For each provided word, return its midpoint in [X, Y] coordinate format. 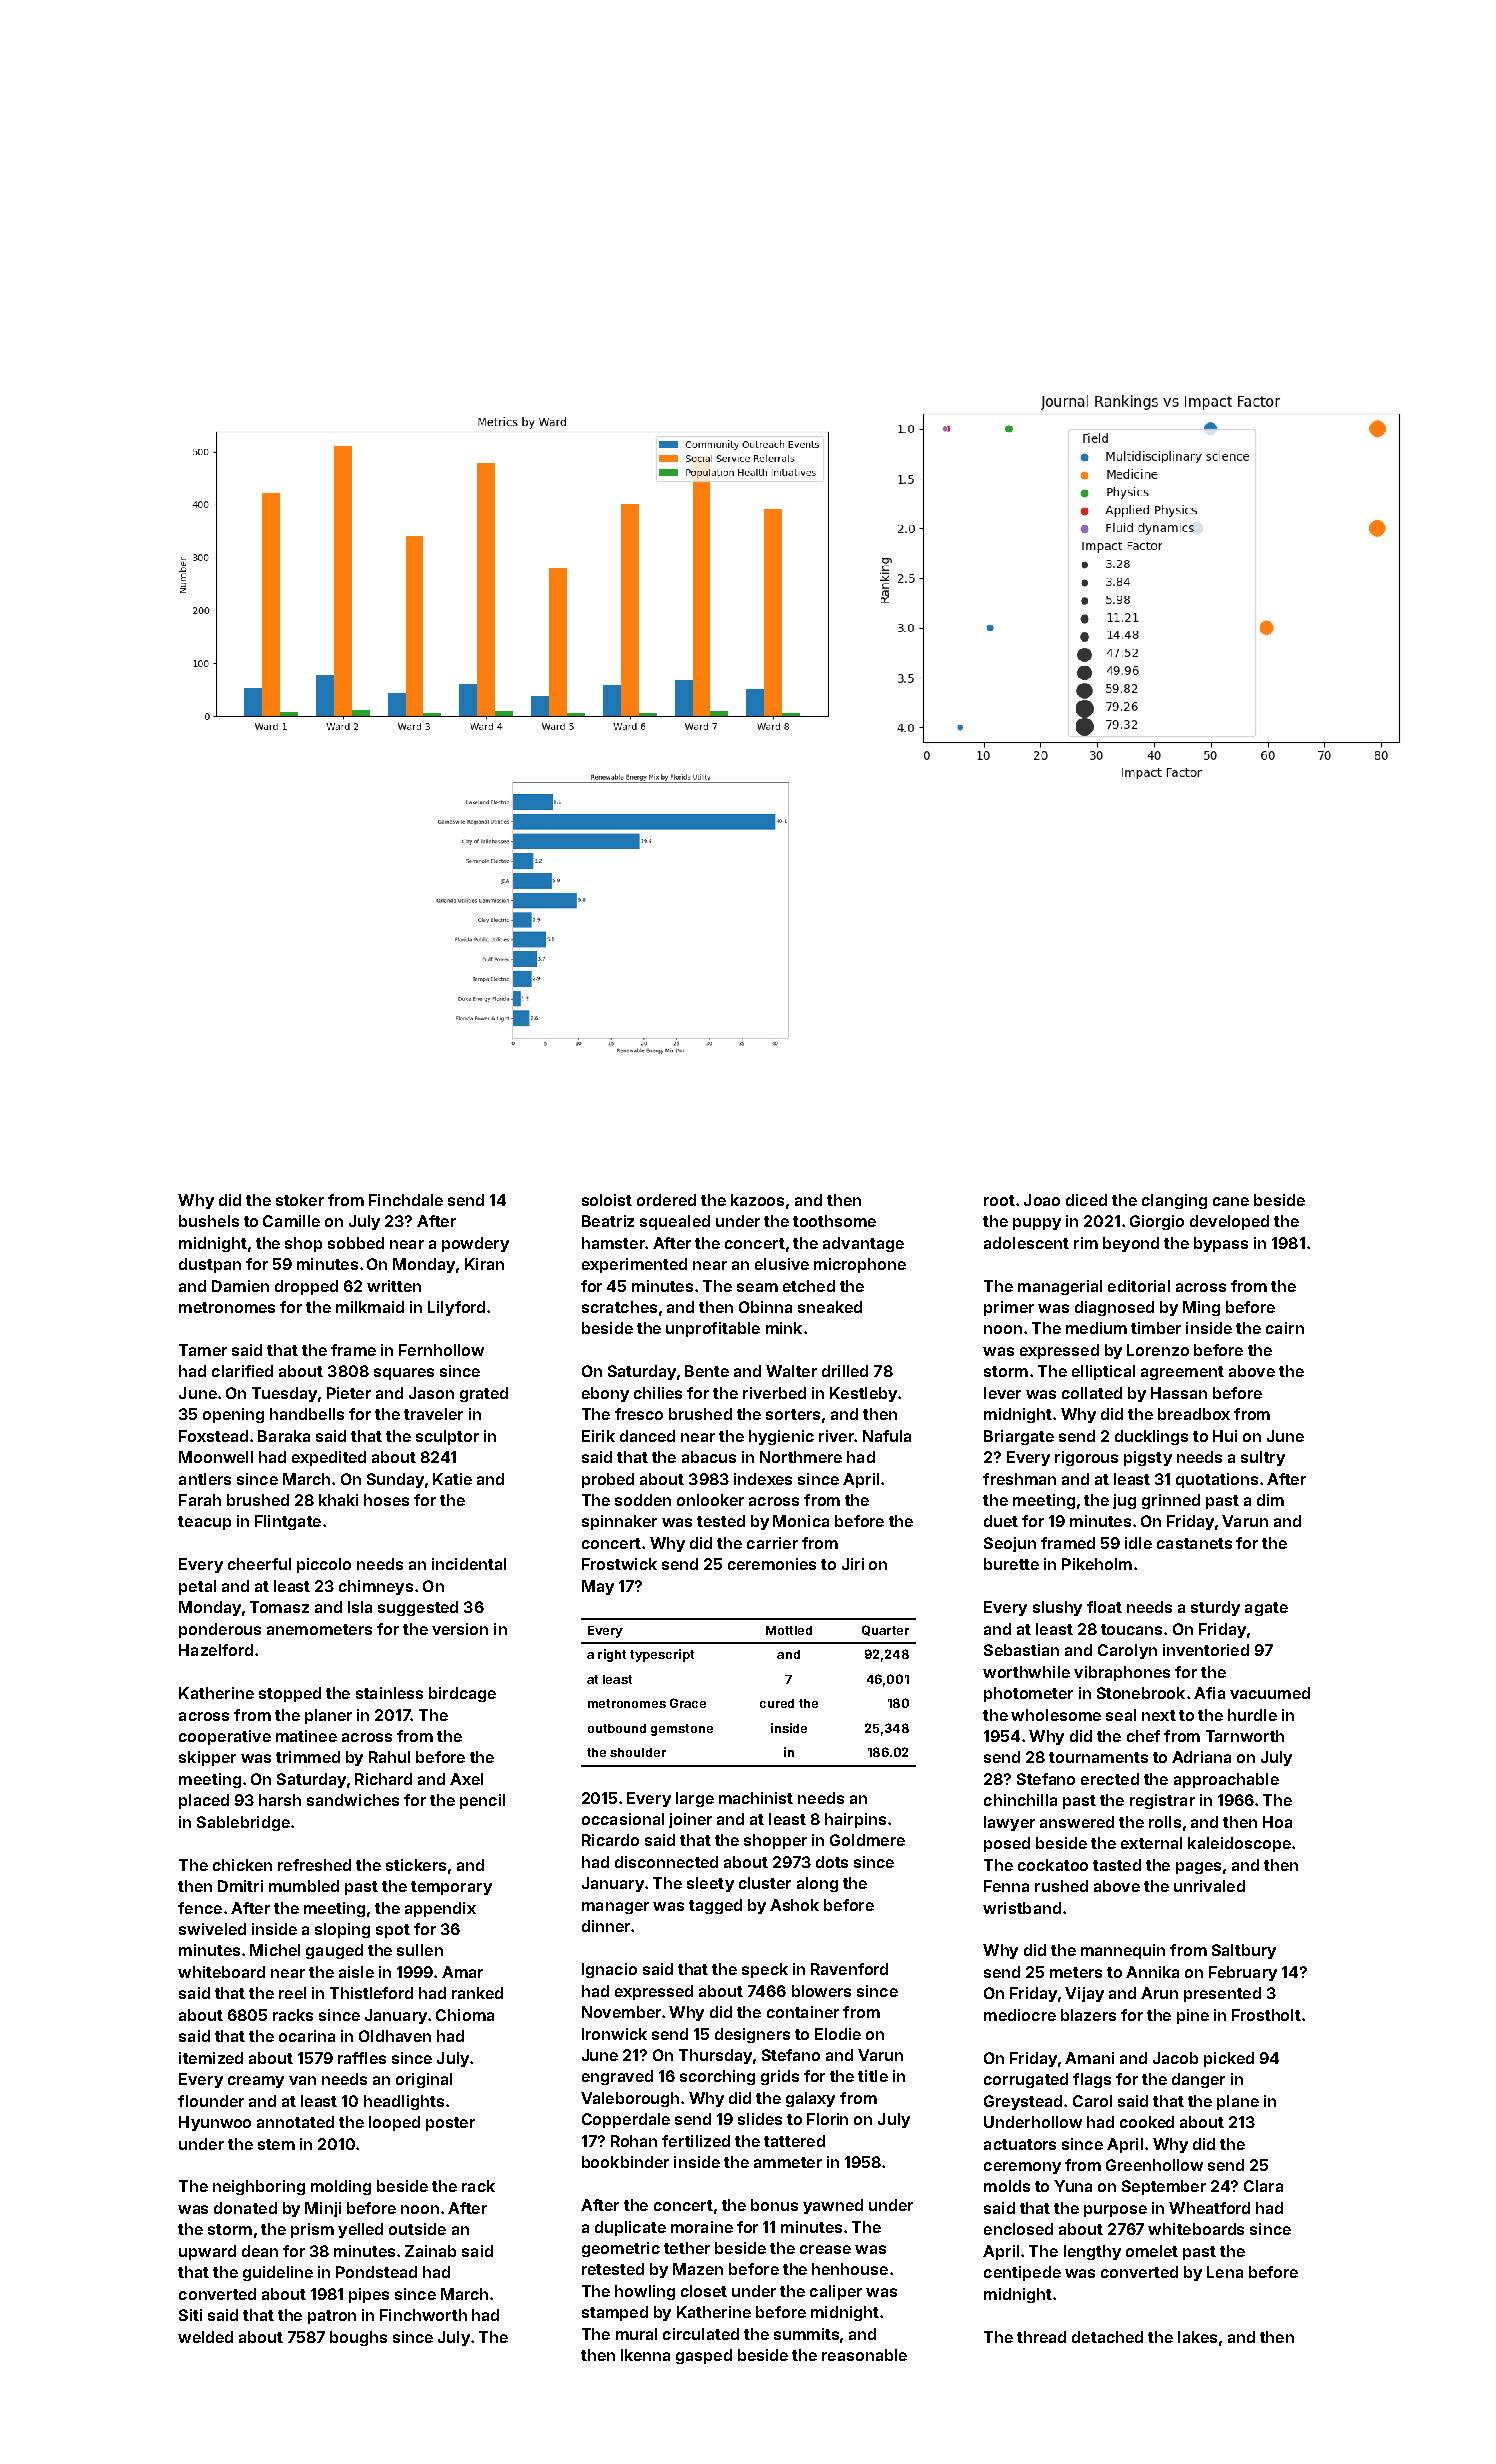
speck [765, 1970]
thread [1041, 2337]
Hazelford [216, 1650]
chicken [242, 1865]
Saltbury [1244, 1951]
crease [825, 2249]
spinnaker [619, 1522]
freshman [1019, 1479]
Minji [323, 2209]
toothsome [834, 1221]
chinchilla [1020, 1800]
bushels [209, 1221]
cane [1231, 1201]
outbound [617, 1728]
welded [205, 2337]
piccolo [324, 1565]
